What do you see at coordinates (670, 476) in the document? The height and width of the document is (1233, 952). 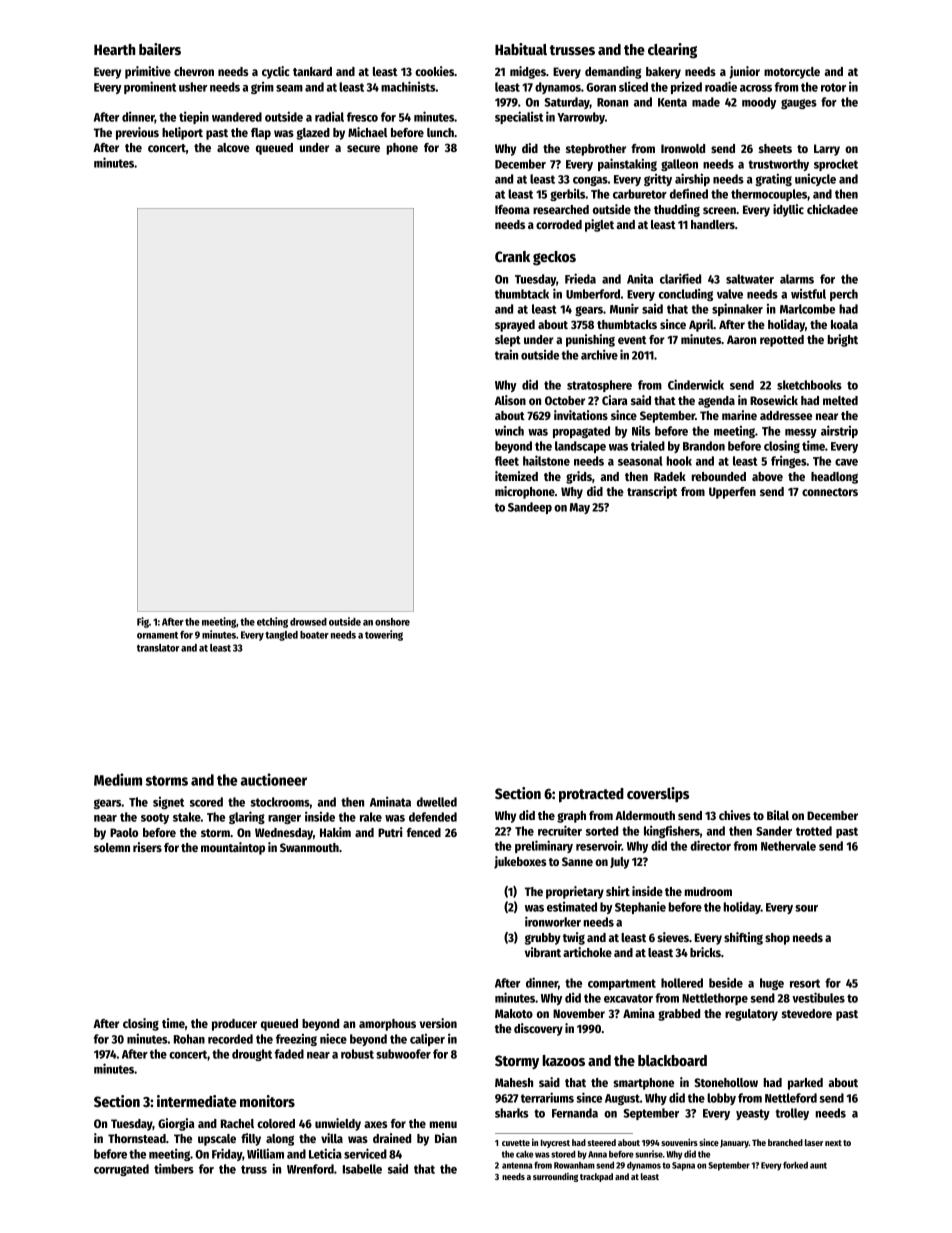 I see `Radek` at bounding box center [670, 476].
